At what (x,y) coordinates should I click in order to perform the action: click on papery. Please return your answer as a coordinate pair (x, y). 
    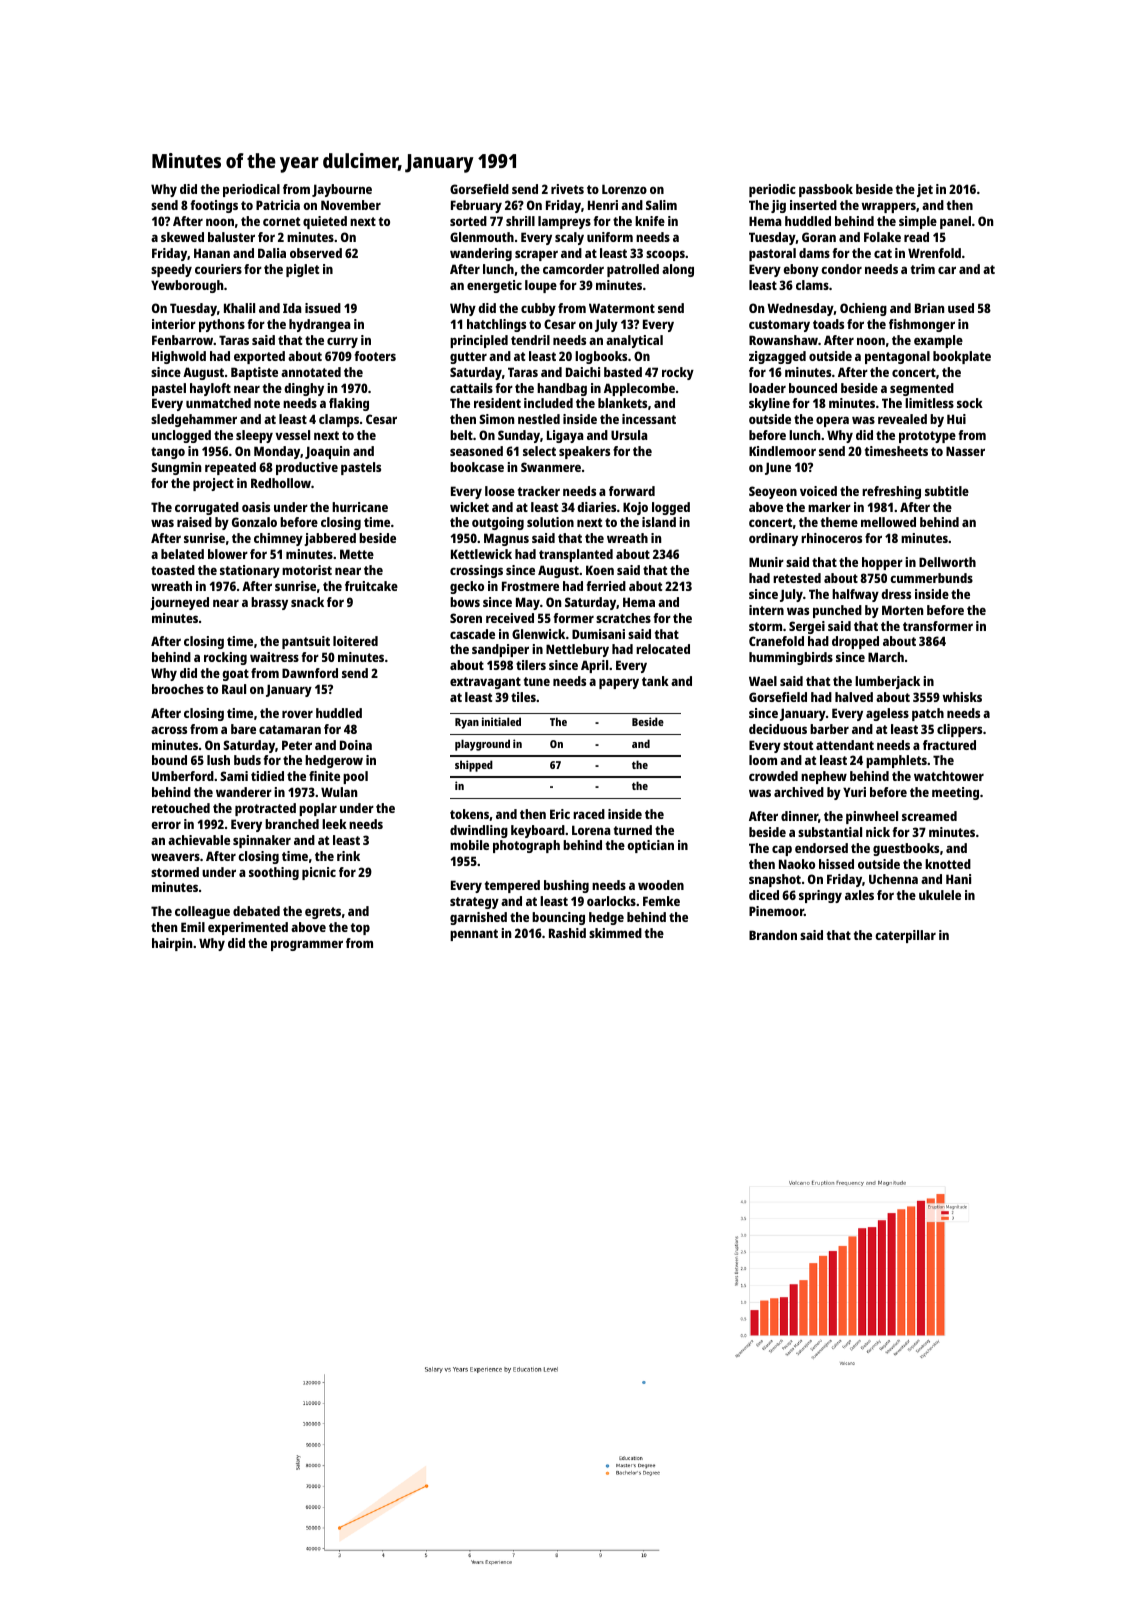
    Looking at the image, I should click on (619, 683).
